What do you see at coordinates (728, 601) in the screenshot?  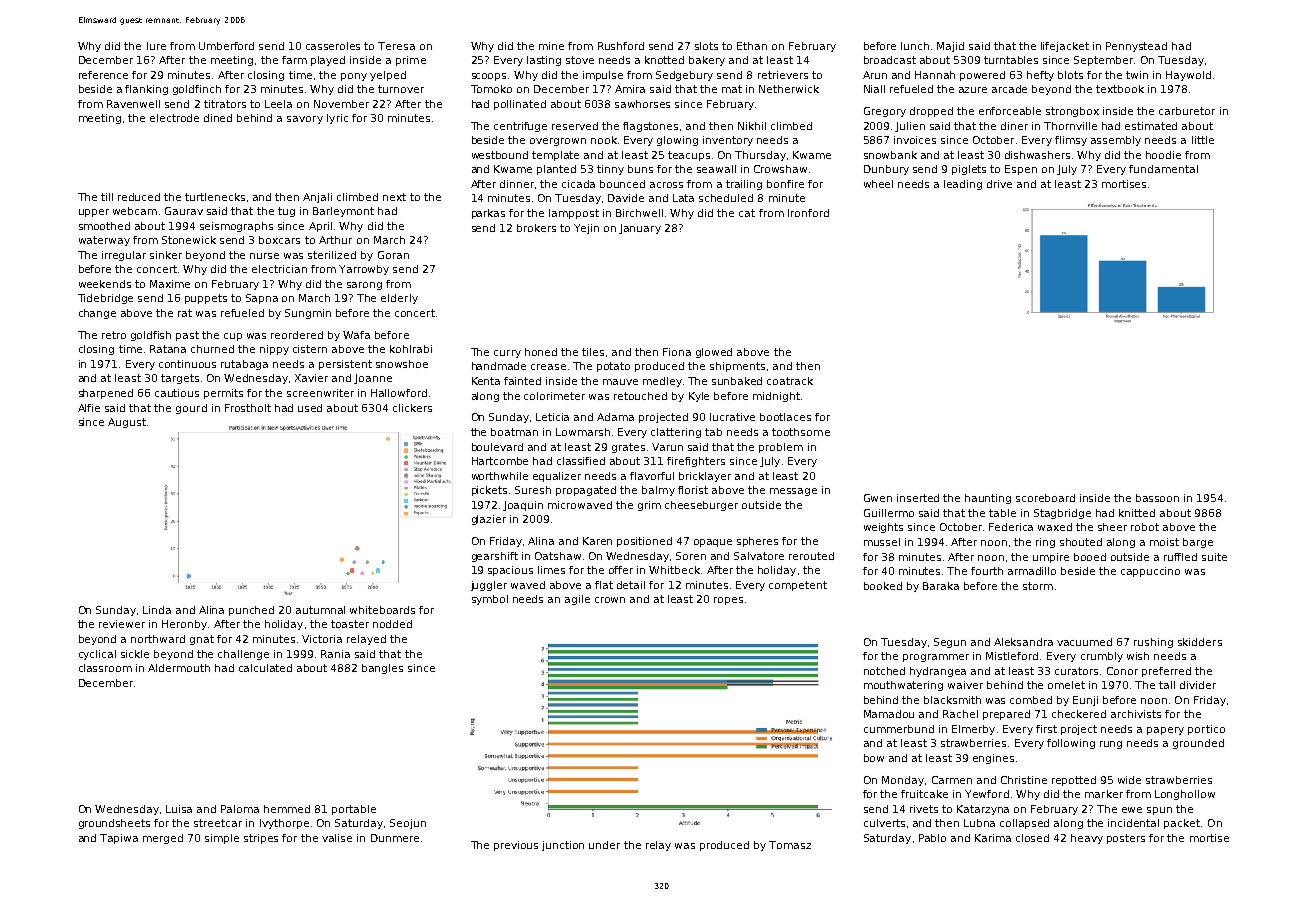 I see `ropes` at bounding box center [728, 601].
